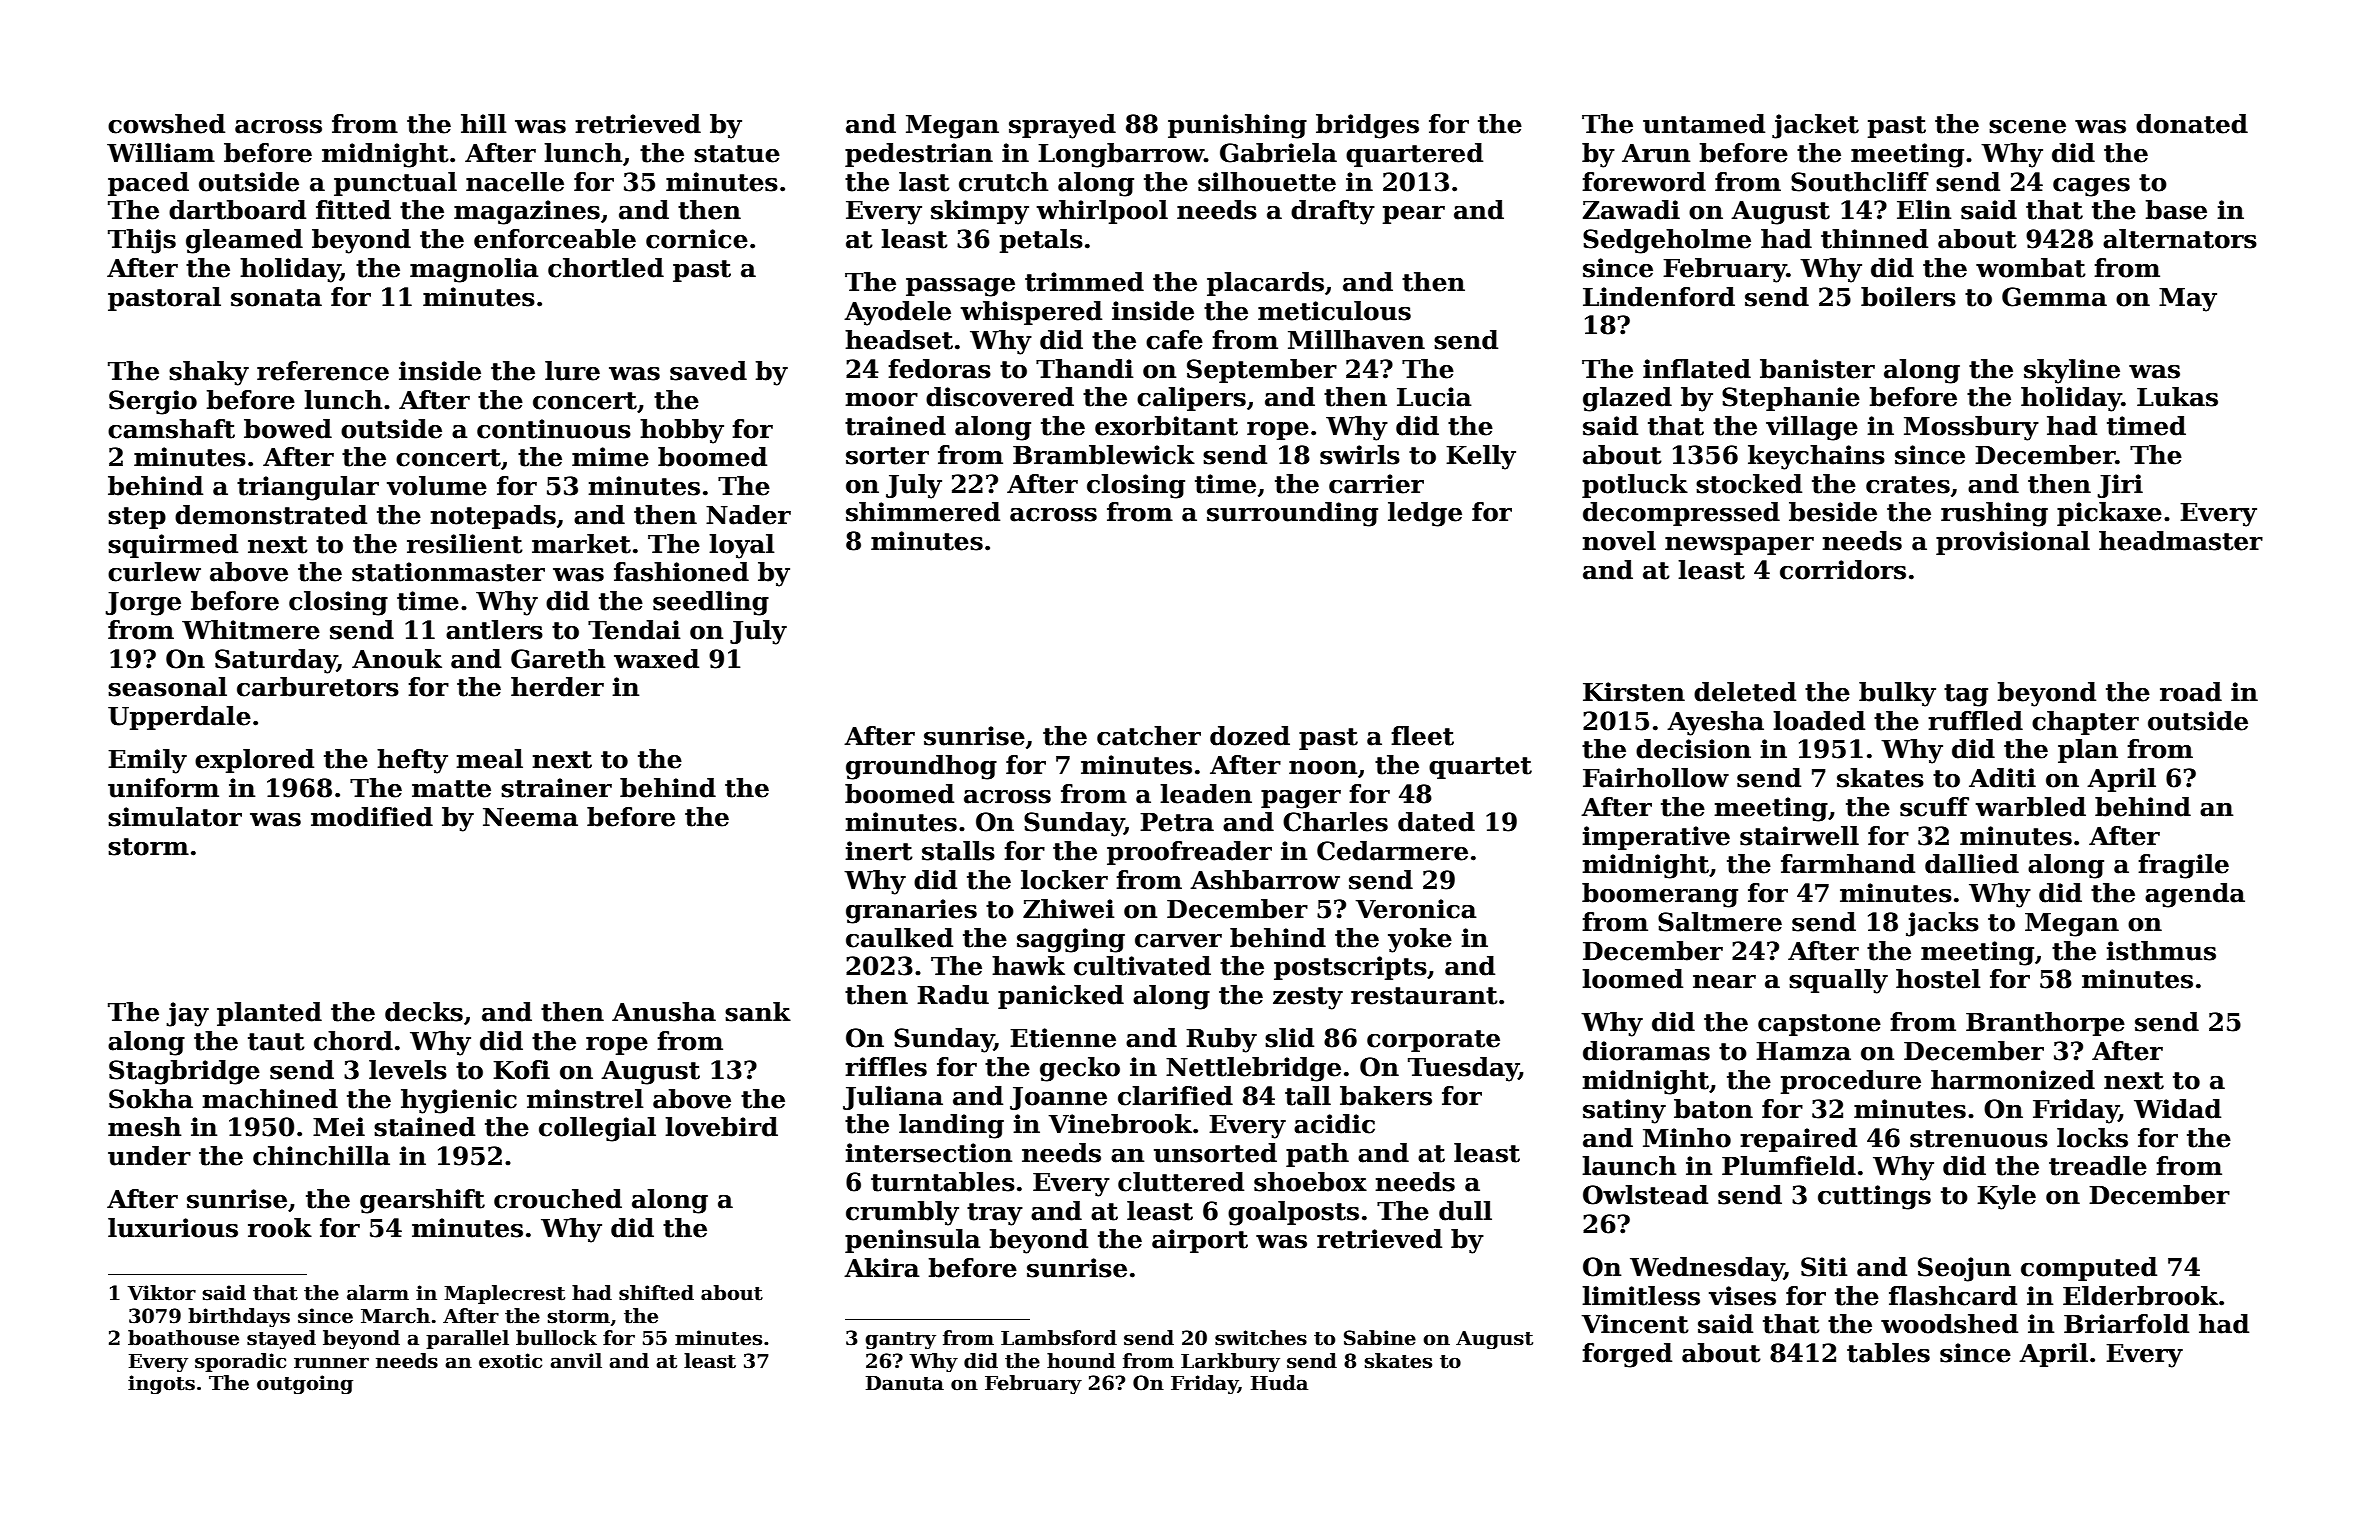 The height and width of the screenshot is (1540, 2380). Describe the element at coordinates (1799, 836) in the screenshot. I see `stairwell` at that location.
